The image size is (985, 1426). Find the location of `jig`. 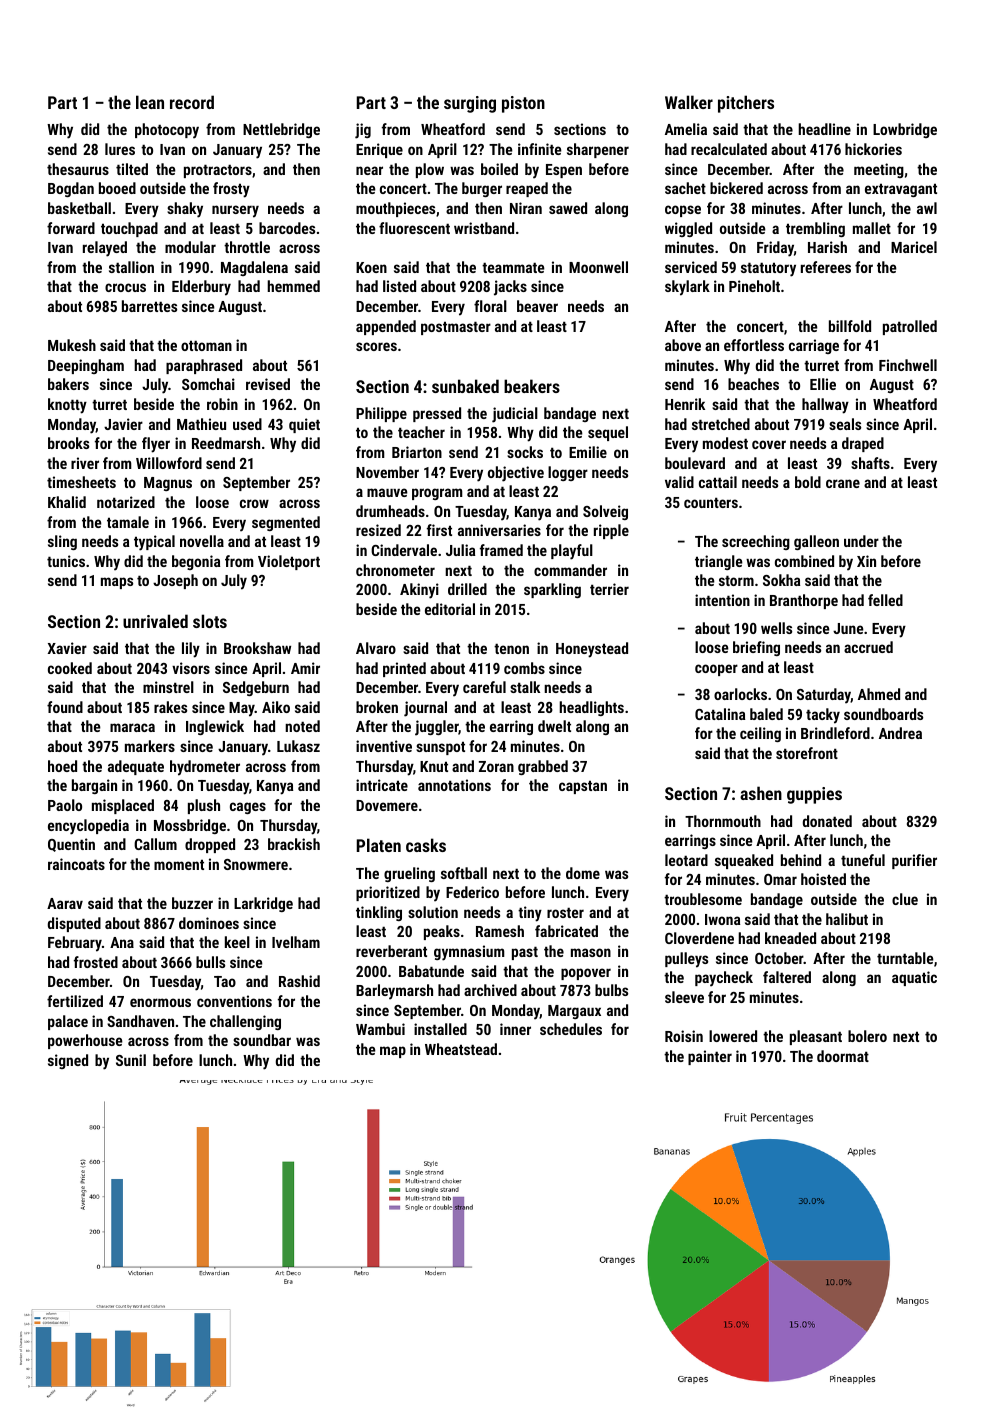

jig is located at coordinates (363, 131).
